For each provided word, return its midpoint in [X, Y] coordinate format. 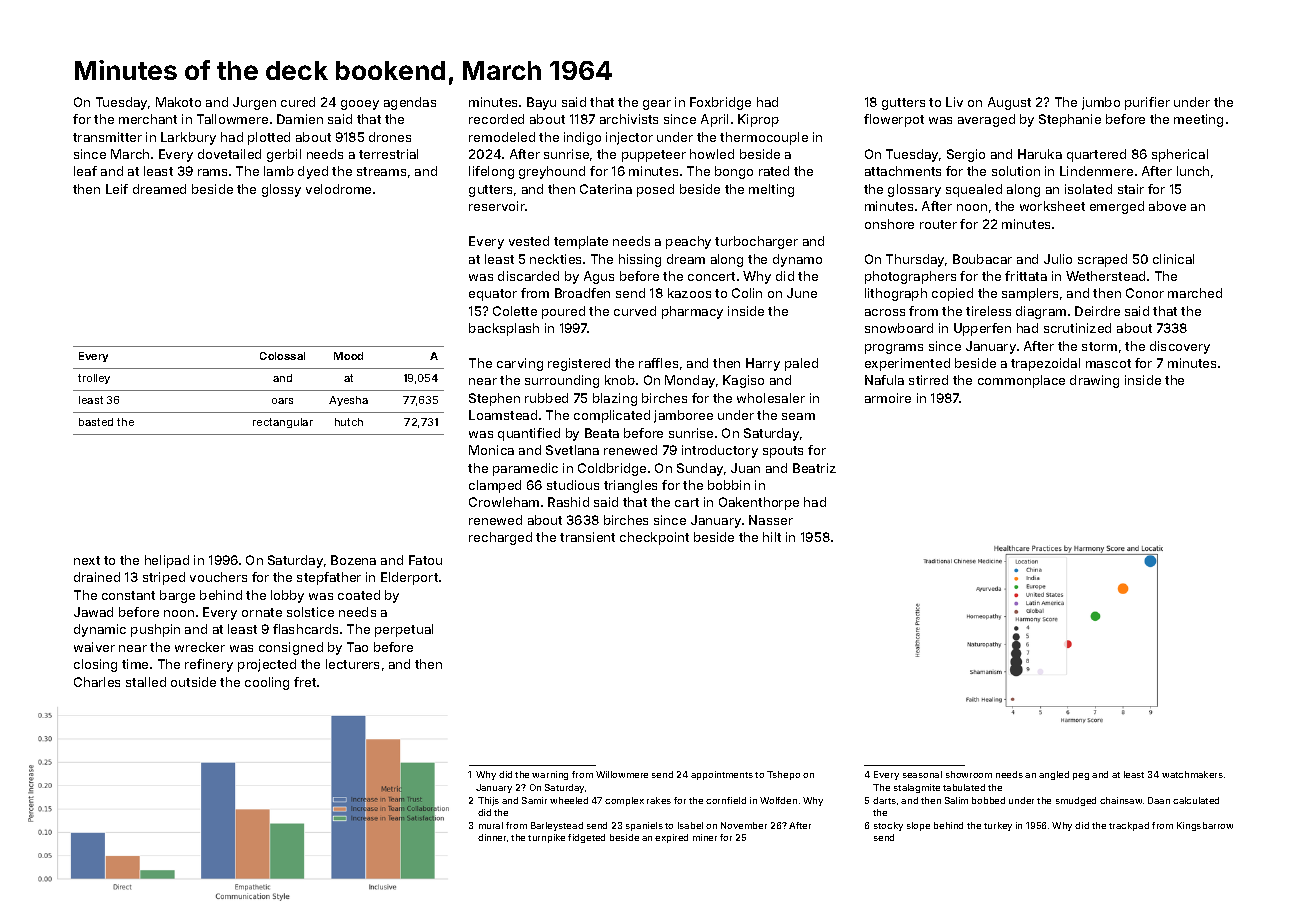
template [581, 242]
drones [390, 137]
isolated [1088, 189]
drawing [1094, 381]
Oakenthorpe [759, 503]
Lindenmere [1096, 171]
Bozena [353, 560]
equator [493, 295]
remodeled [502, 137]
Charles [97, 682]
